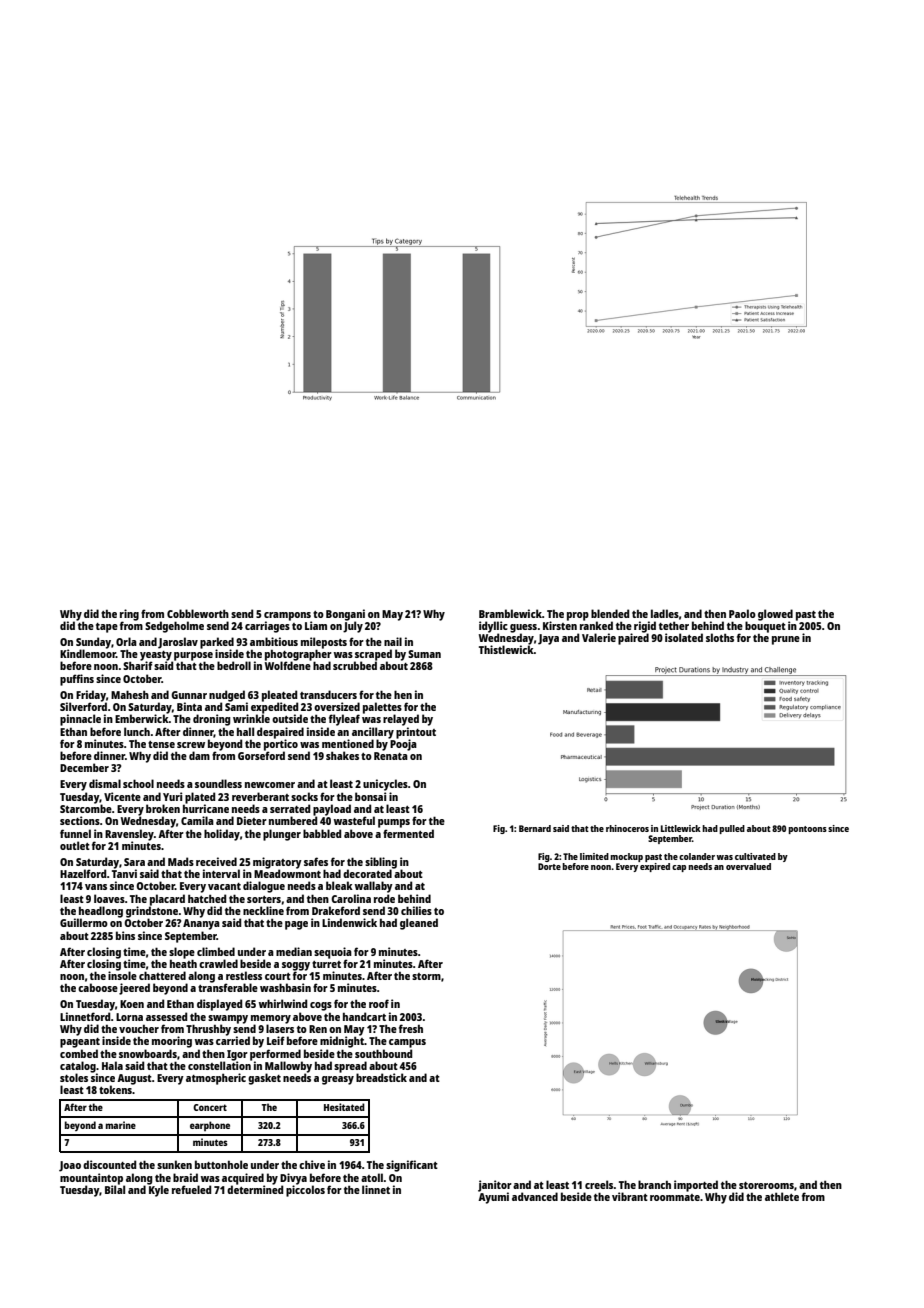  What do you see at coordinates (742, 613) in the image?
I see `Paolo` at bounding box center [742, 613].
